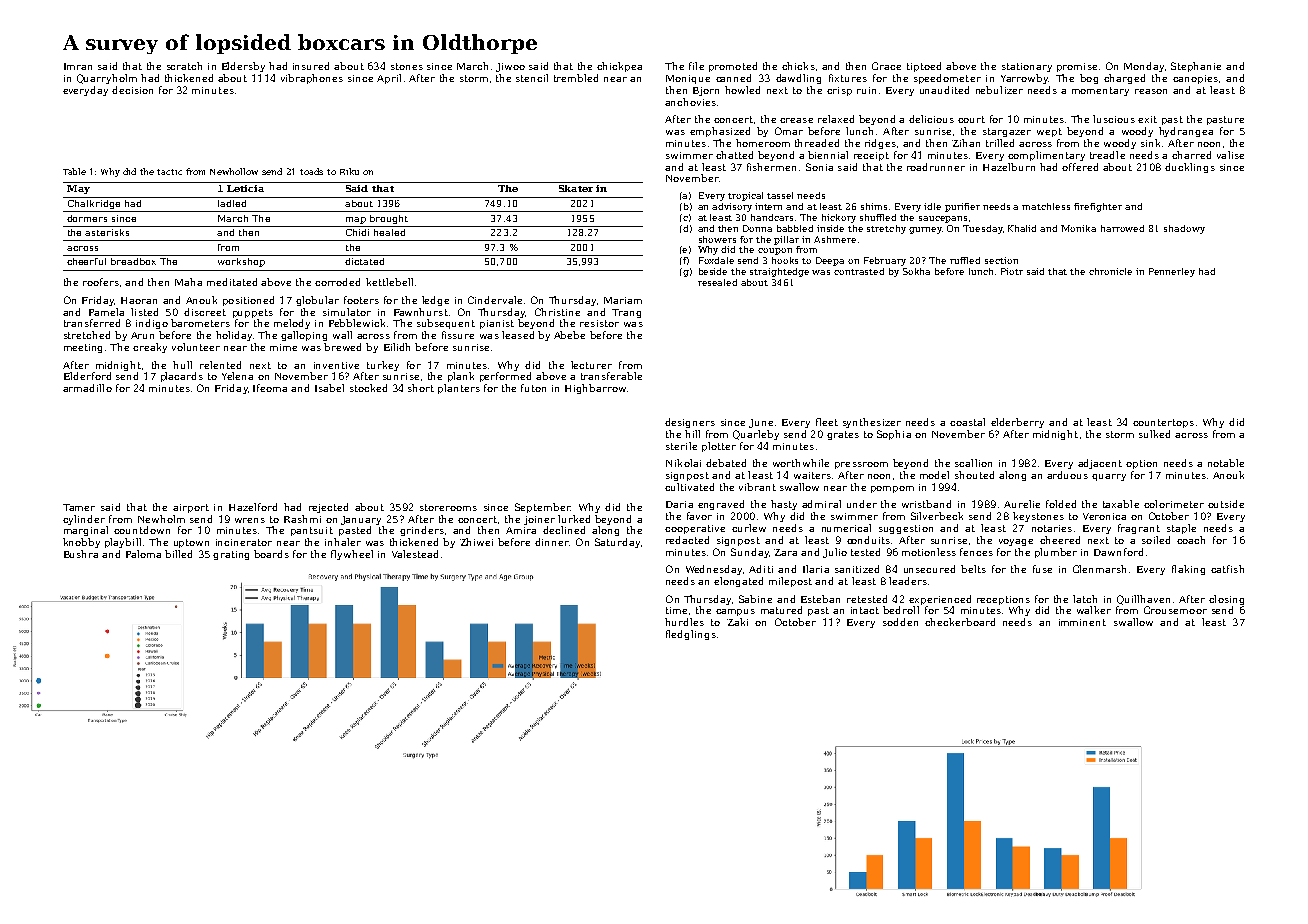 The width and height of the screenshot is (1308, 924). What do you see at coordinates (270, 388) in the screenshot?
I see `Ifeoma` at bounding box center [270, 388].
